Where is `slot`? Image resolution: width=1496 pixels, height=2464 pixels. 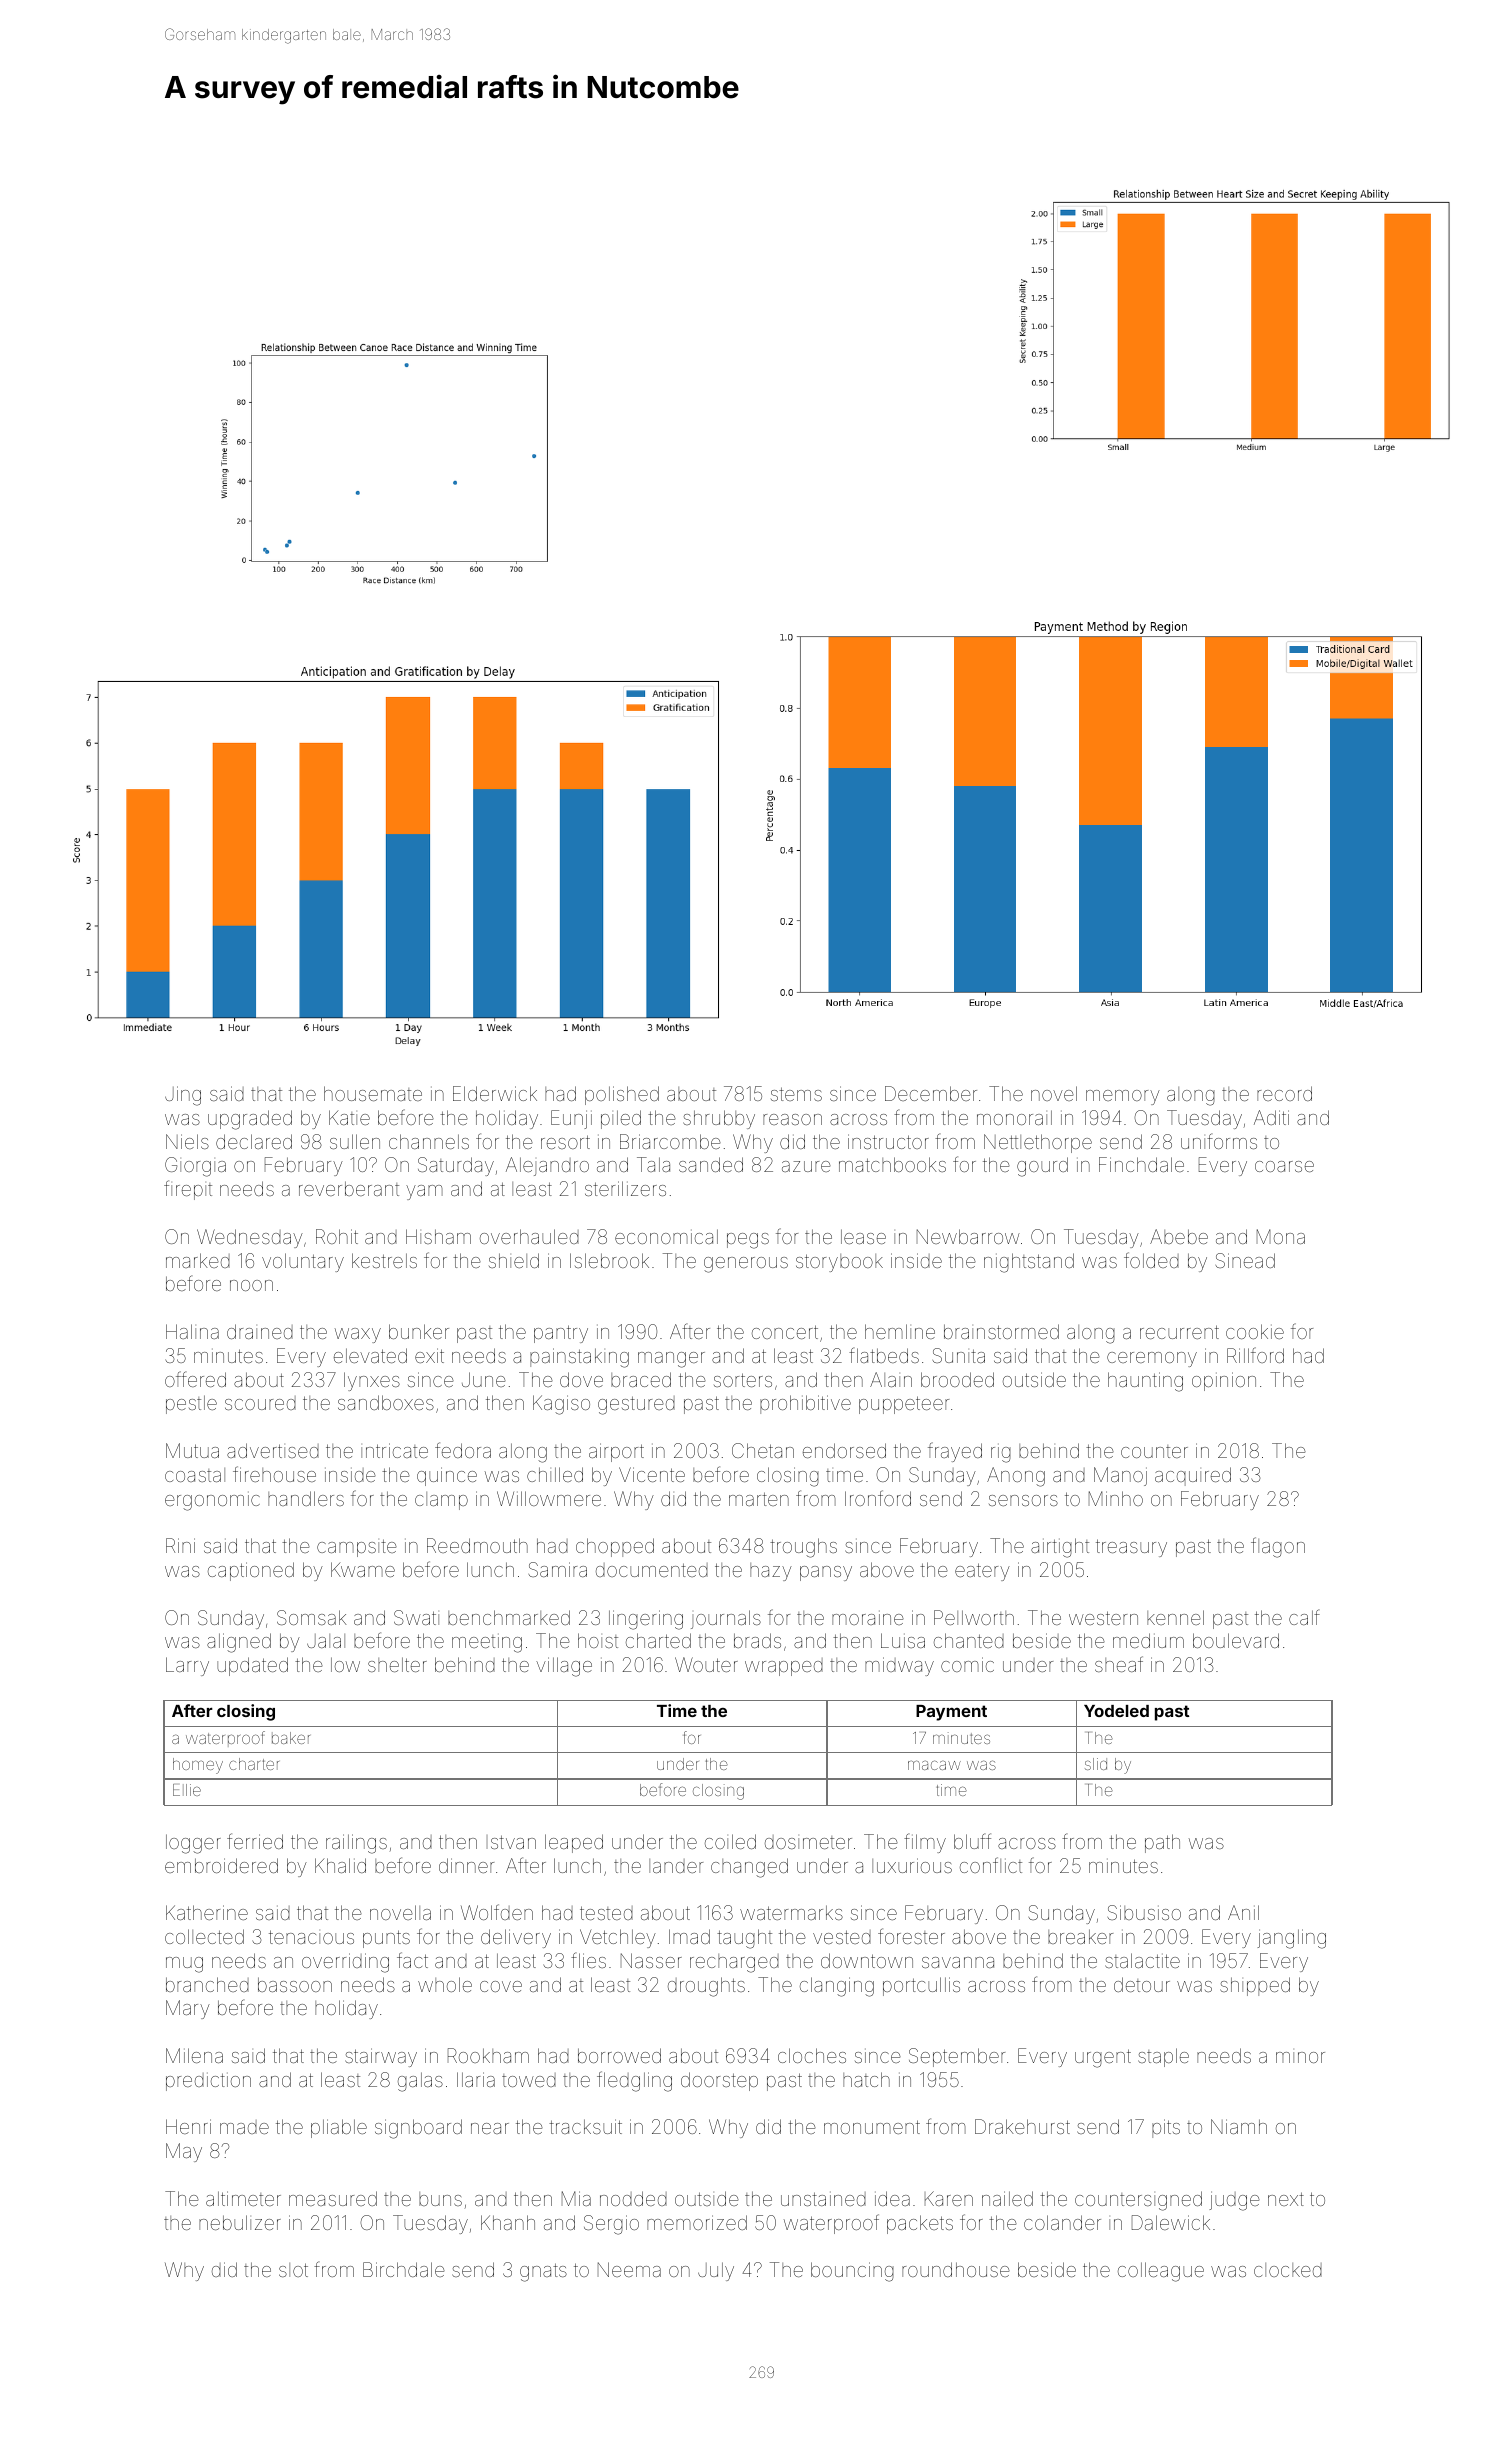 slot is located at coordinates (293, 2270).
